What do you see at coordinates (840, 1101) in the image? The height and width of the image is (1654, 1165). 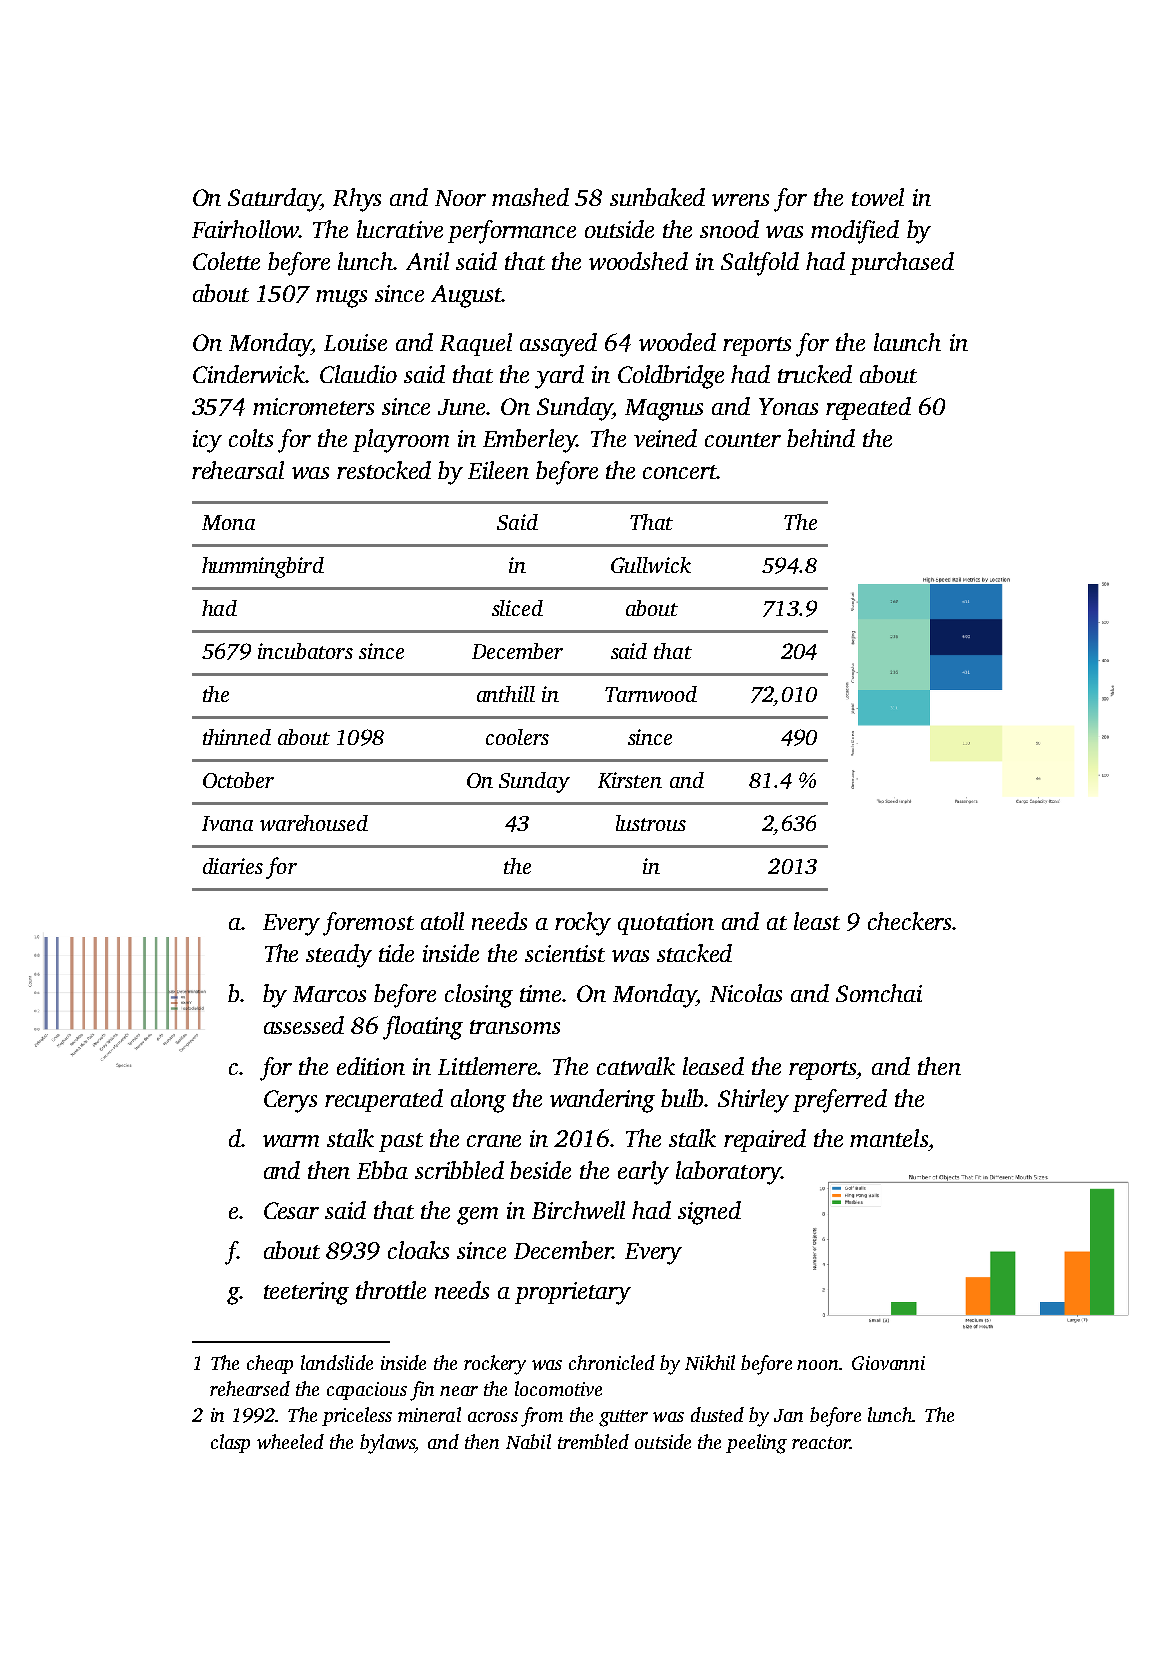 I see `preferred` at bounding box center [840, 1101].
